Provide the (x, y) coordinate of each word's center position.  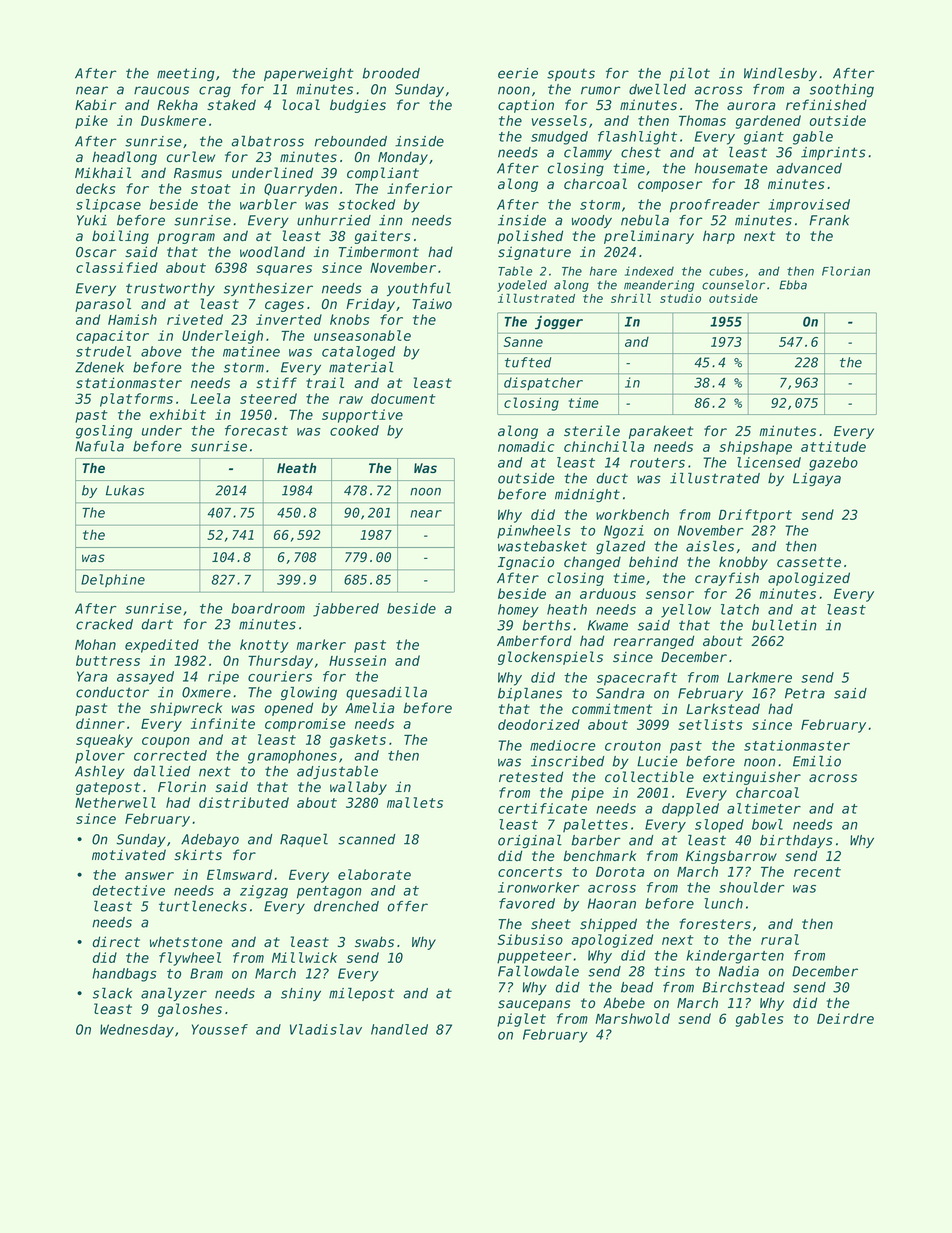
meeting (186, 74)
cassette (809, 562)
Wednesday (137, 1031)
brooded (391, 73)
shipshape (755, 448)
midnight (587, 496)
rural (780, 939)
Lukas (125, 490)
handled (399, 1029)
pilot (690, 74)
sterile (592, 431)
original (530, 841)
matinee (251, 351)
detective (129, 890)
